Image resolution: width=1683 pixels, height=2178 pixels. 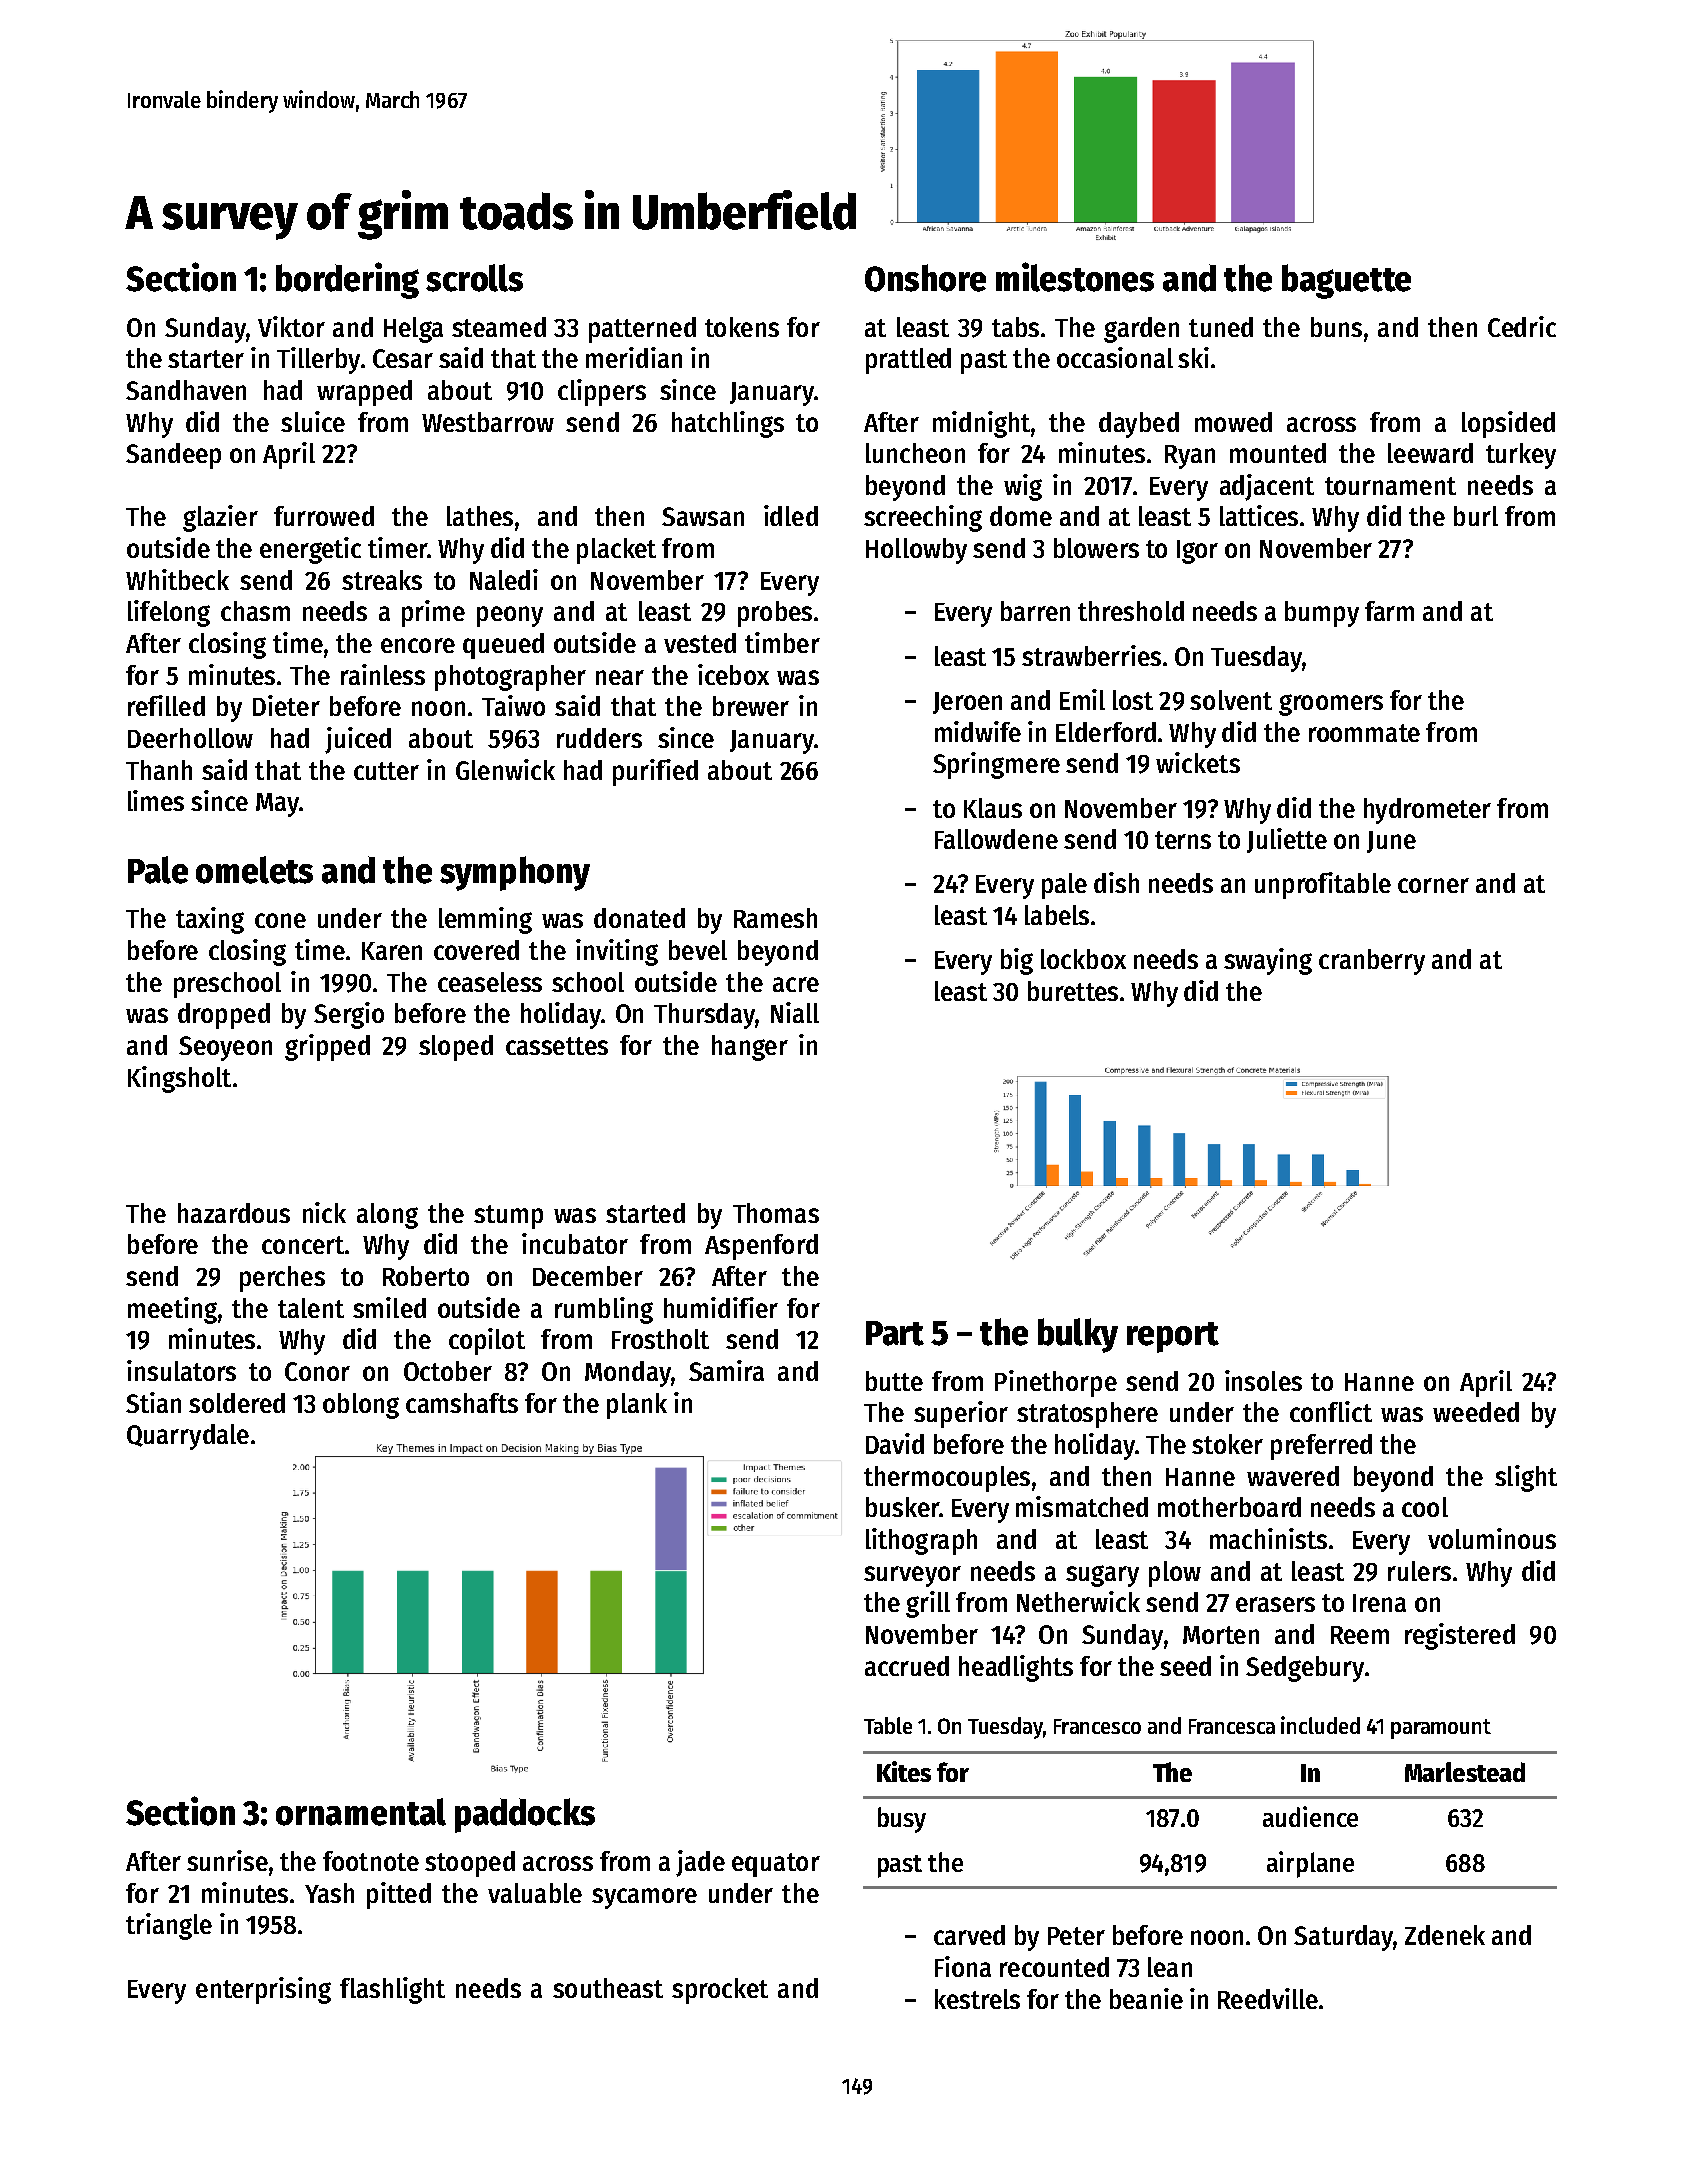 What do you see at coordinates (177, 579) in the screenshot?
I see `Whitbeck` at bounding box center [177, 579].
